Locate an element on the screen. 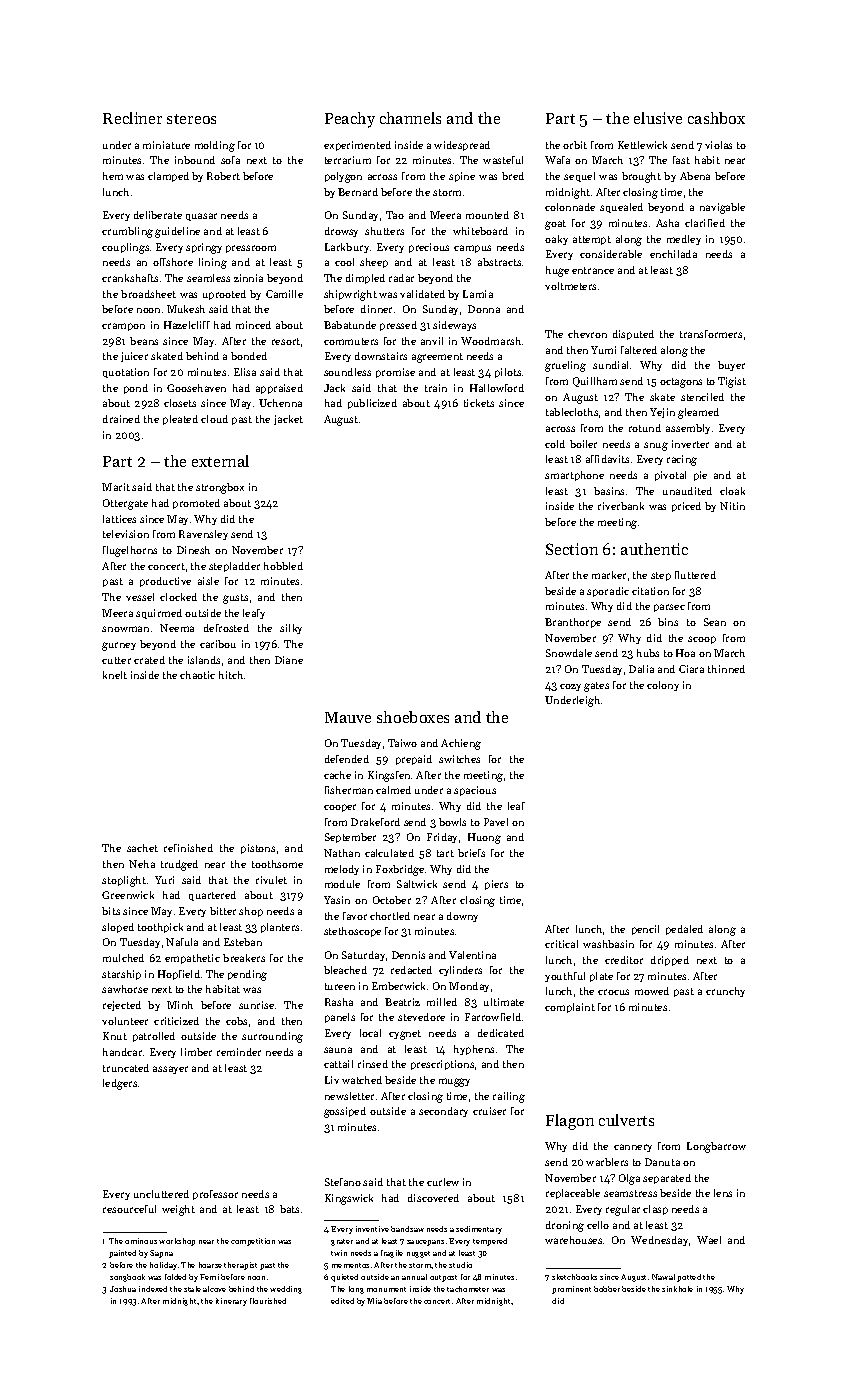  tachometer is located at coordinates (468, 1289).
